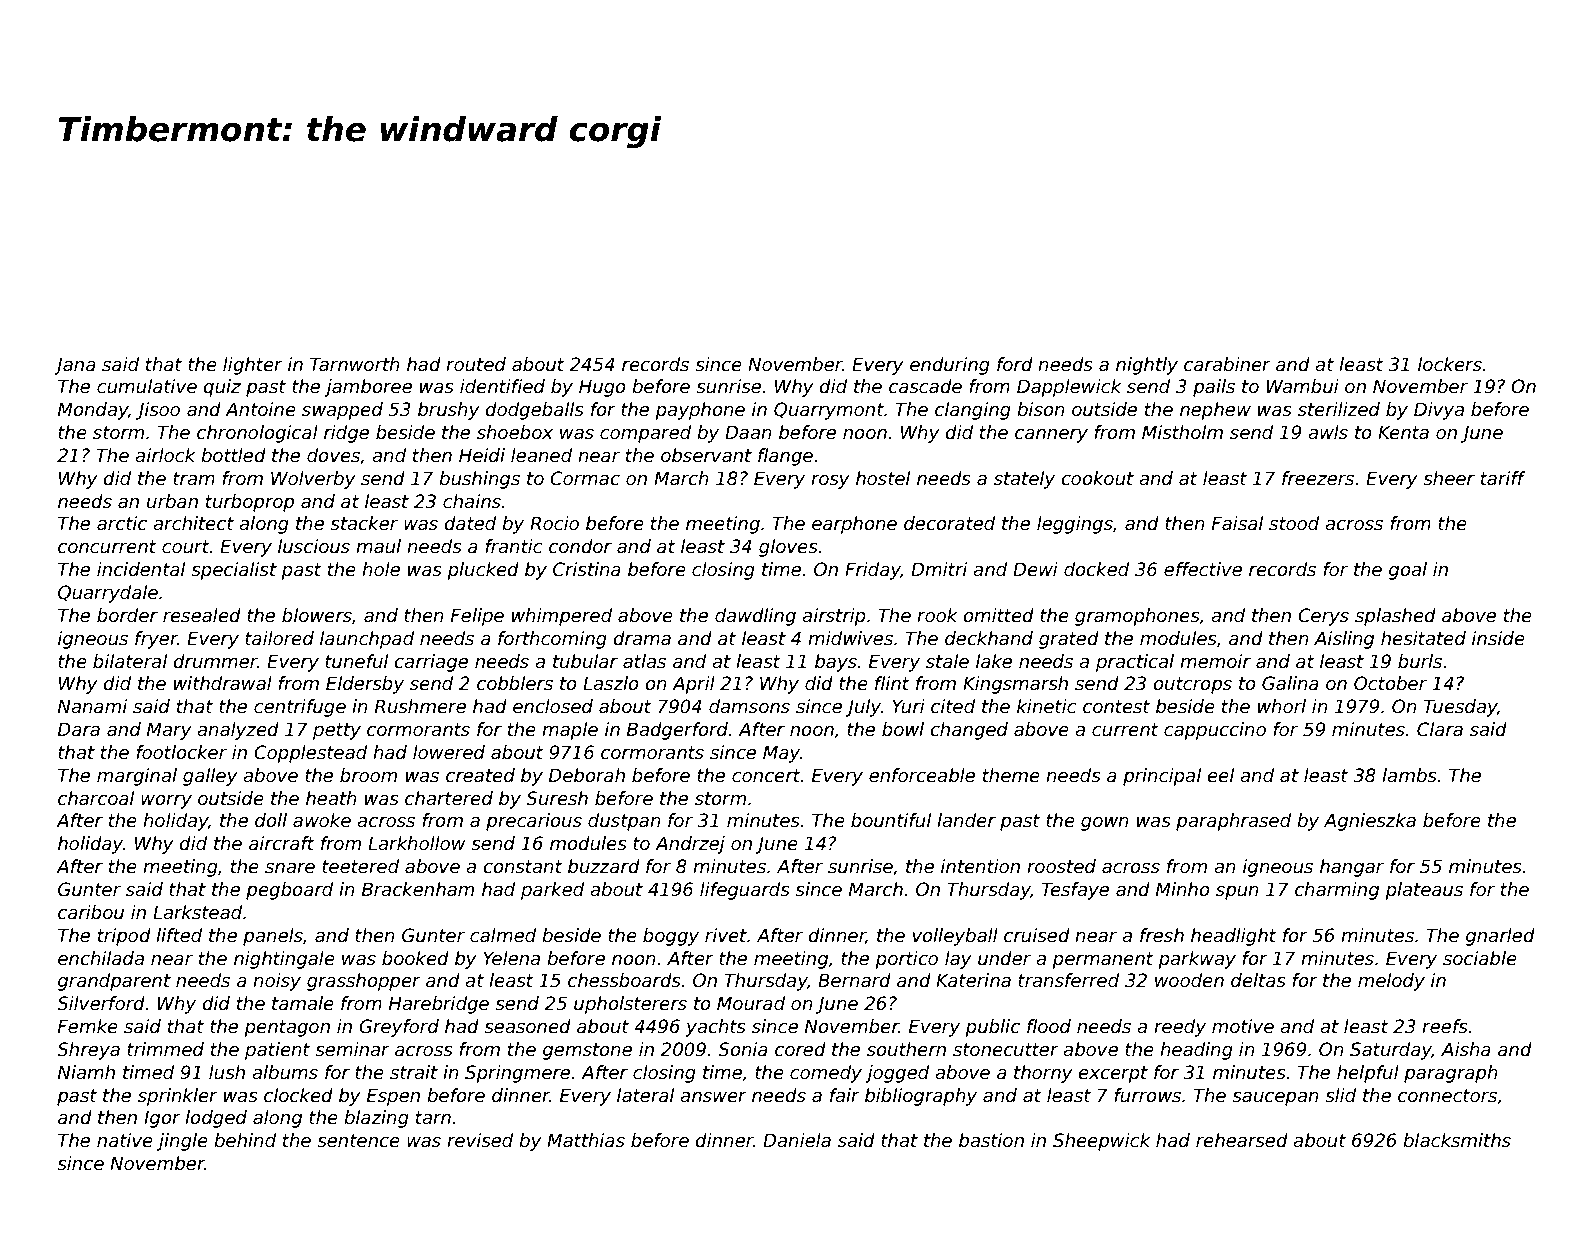  What do you see at coordinates (1215, 661) in the image?
I see `memoir` at bounding box center [1215, 661].
